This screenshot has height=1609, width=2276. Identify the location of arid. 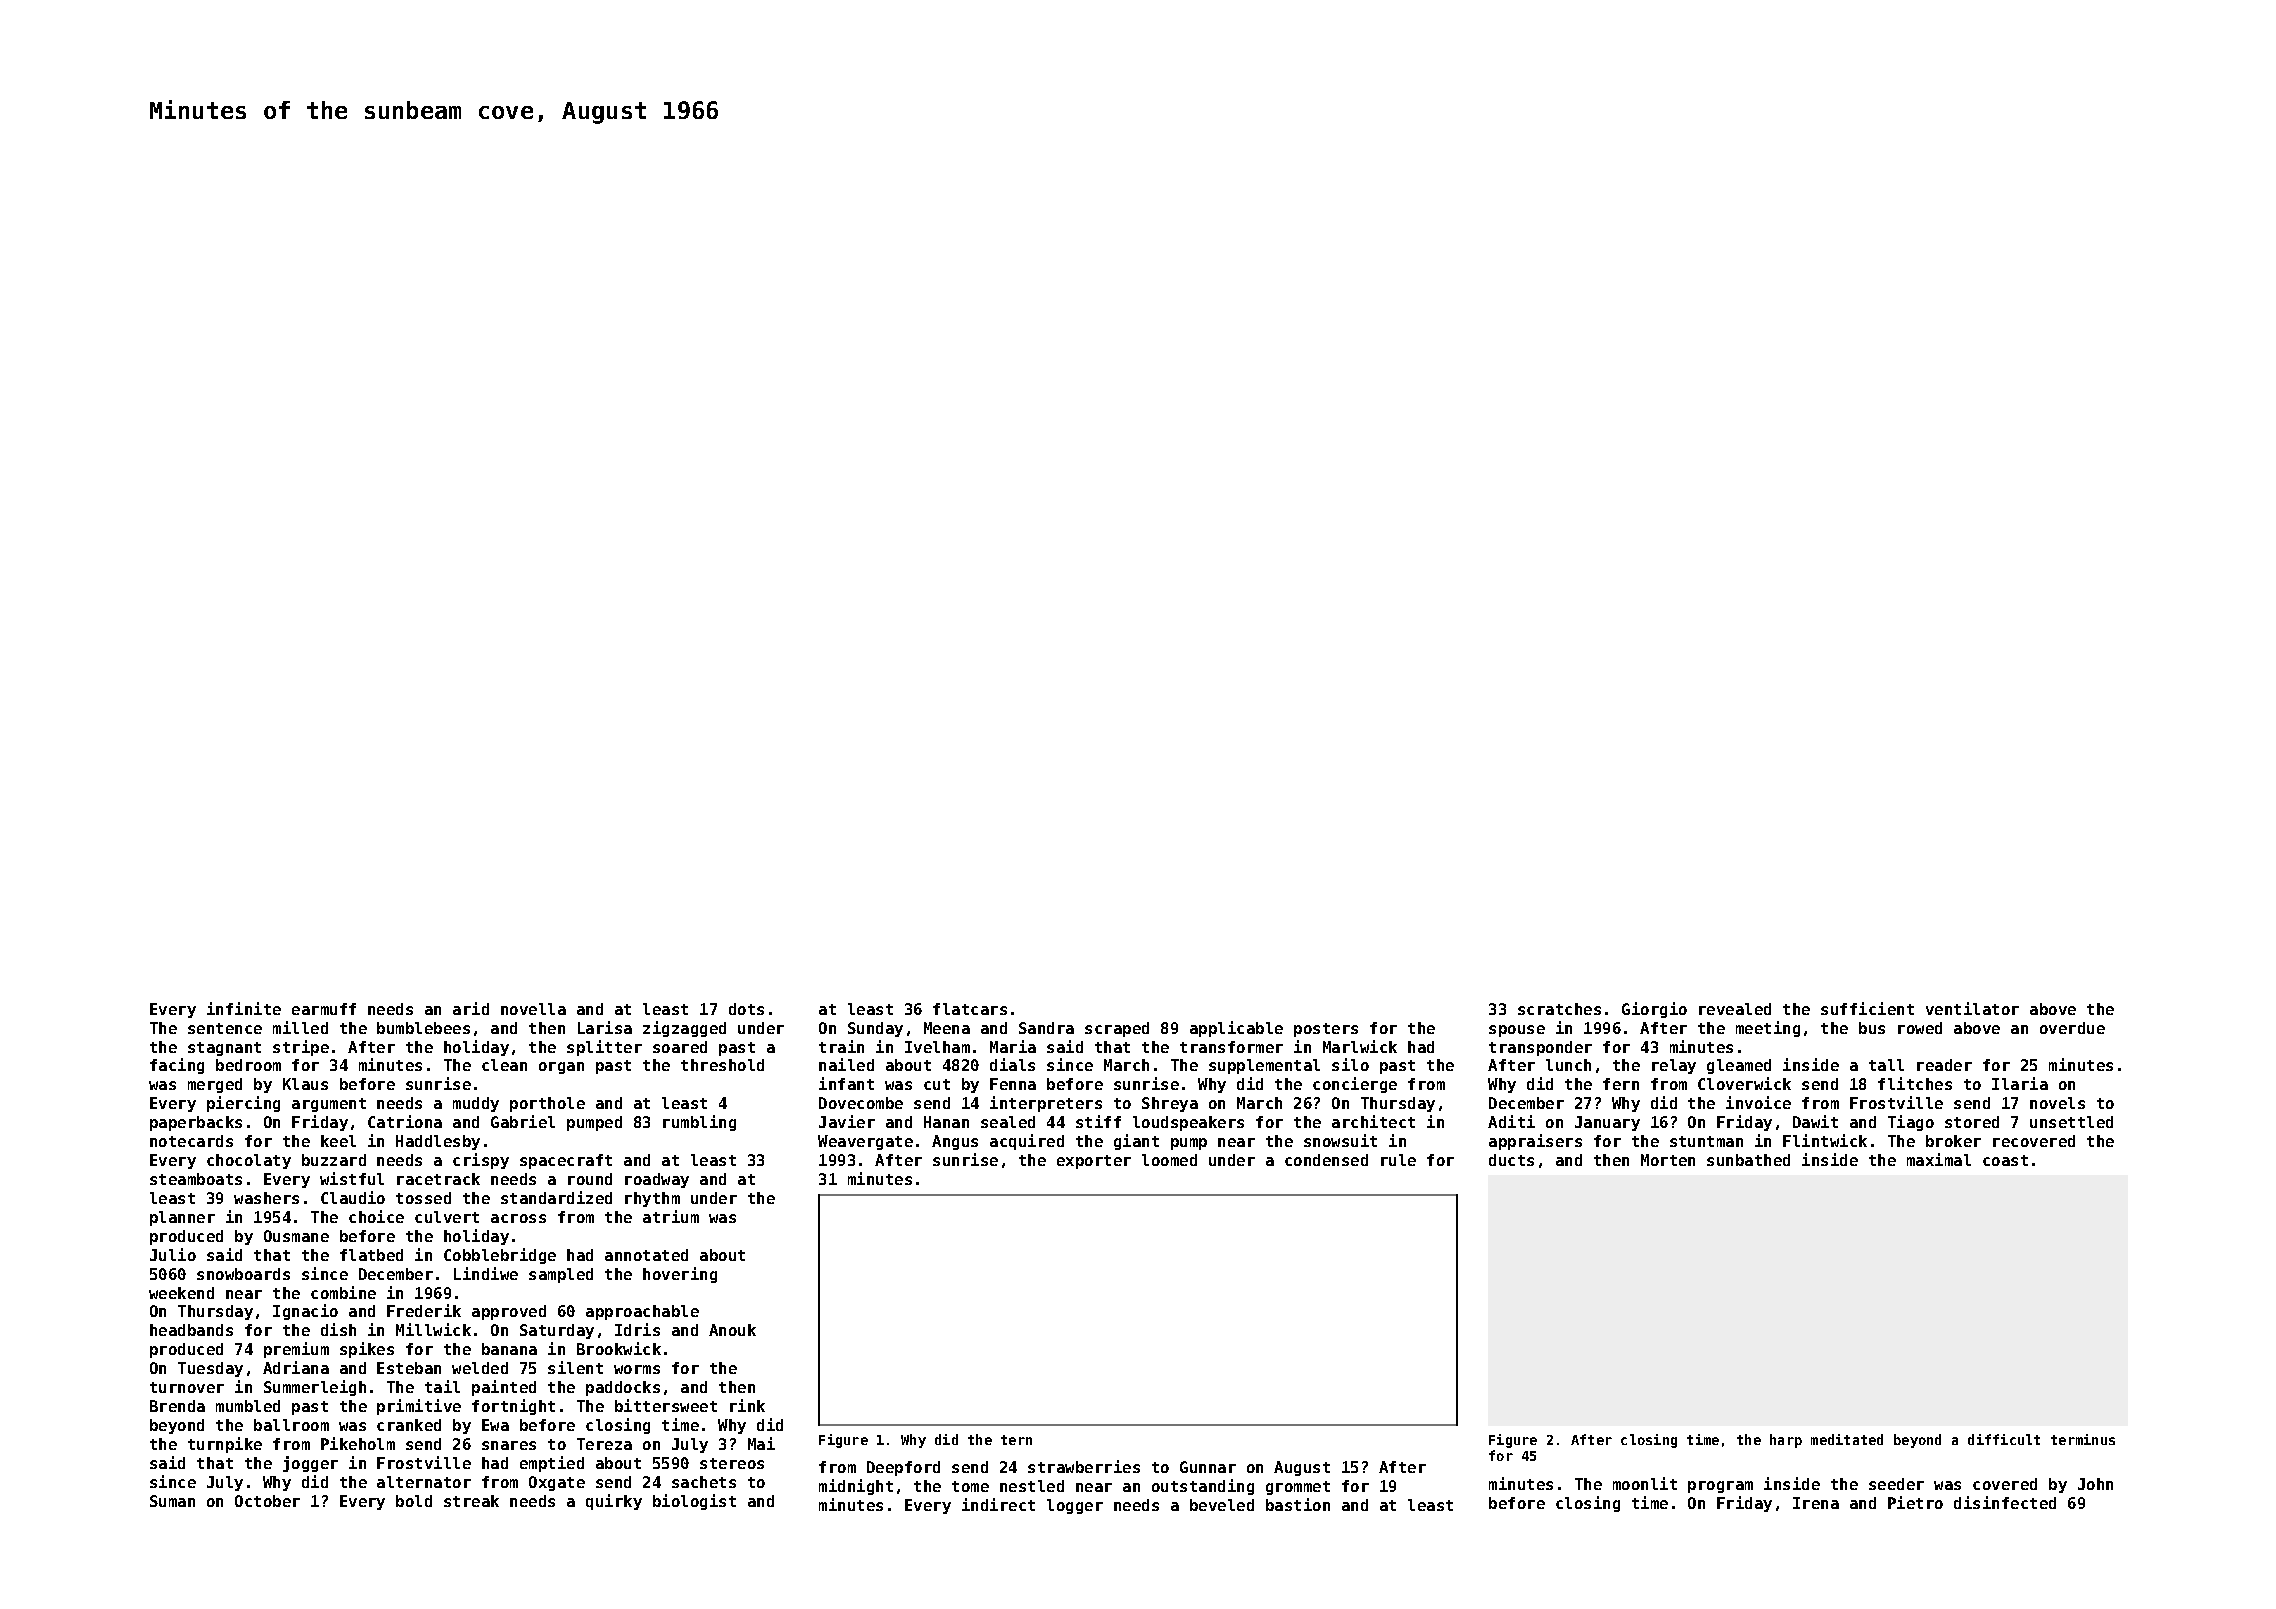
(471, 1008).
